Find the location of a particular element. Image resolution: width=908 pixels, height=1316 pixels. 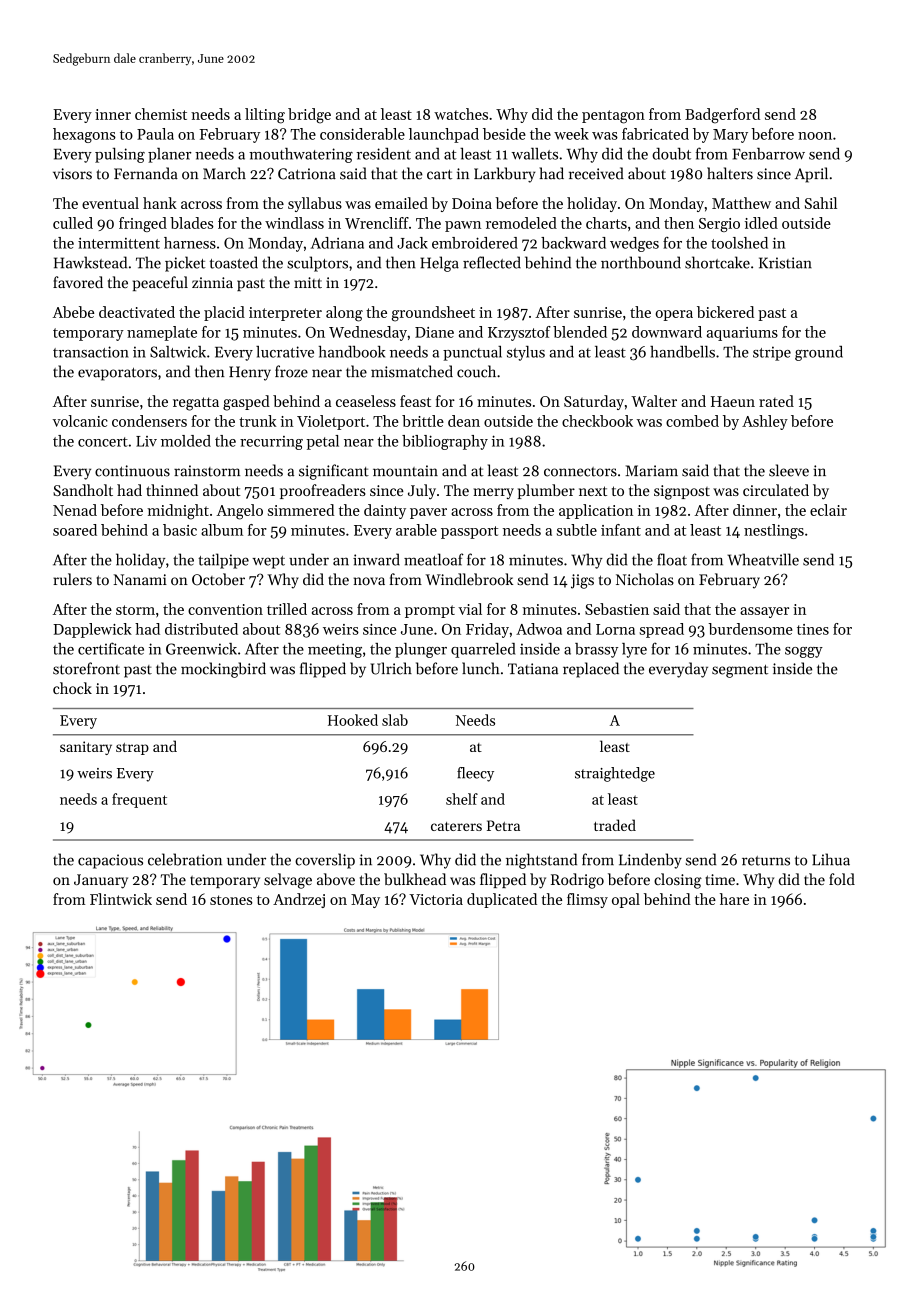

straightedge is located at coordinates (615, 774).
